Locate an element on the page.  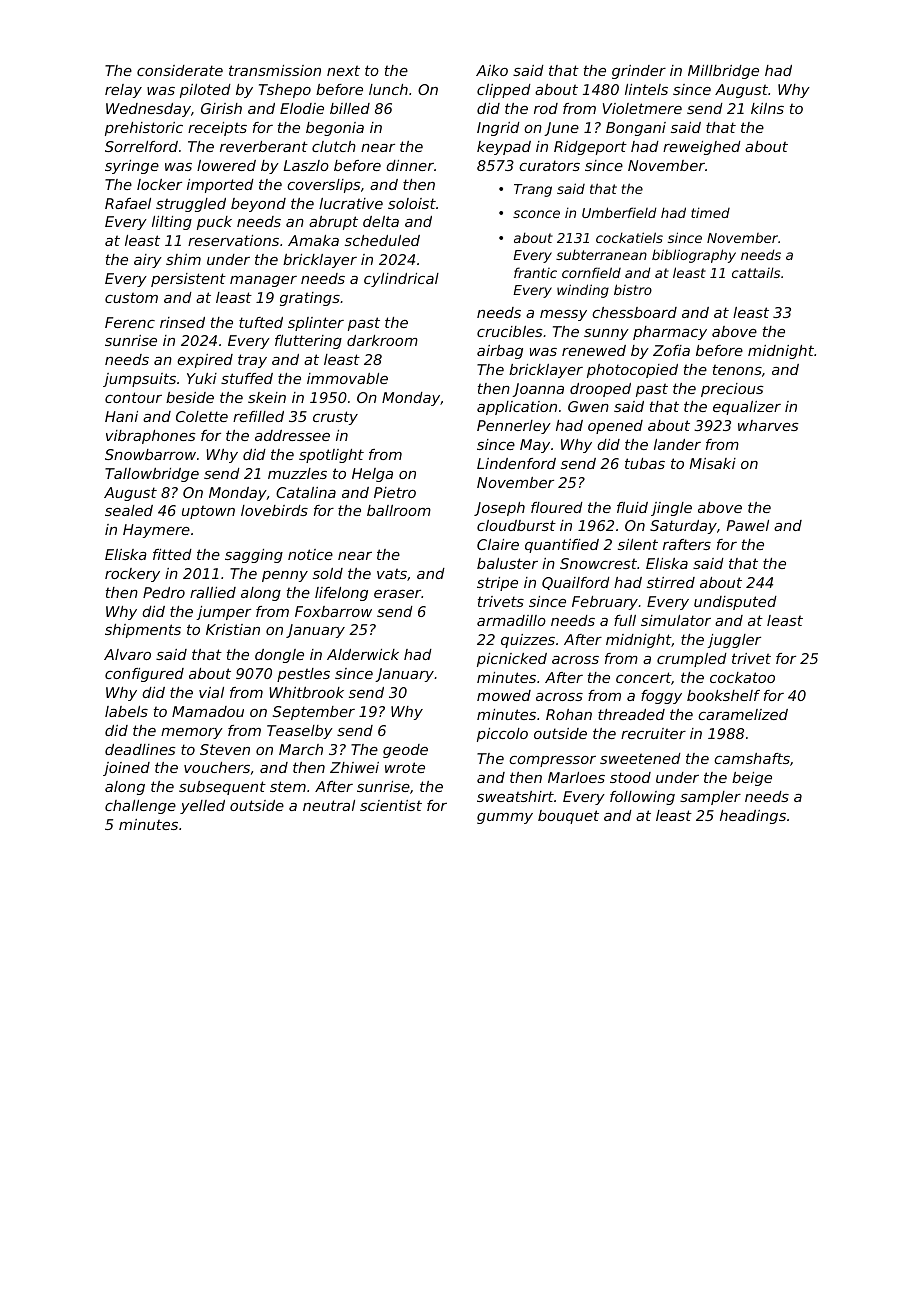
considerate is located at coordinates (180, 70).
